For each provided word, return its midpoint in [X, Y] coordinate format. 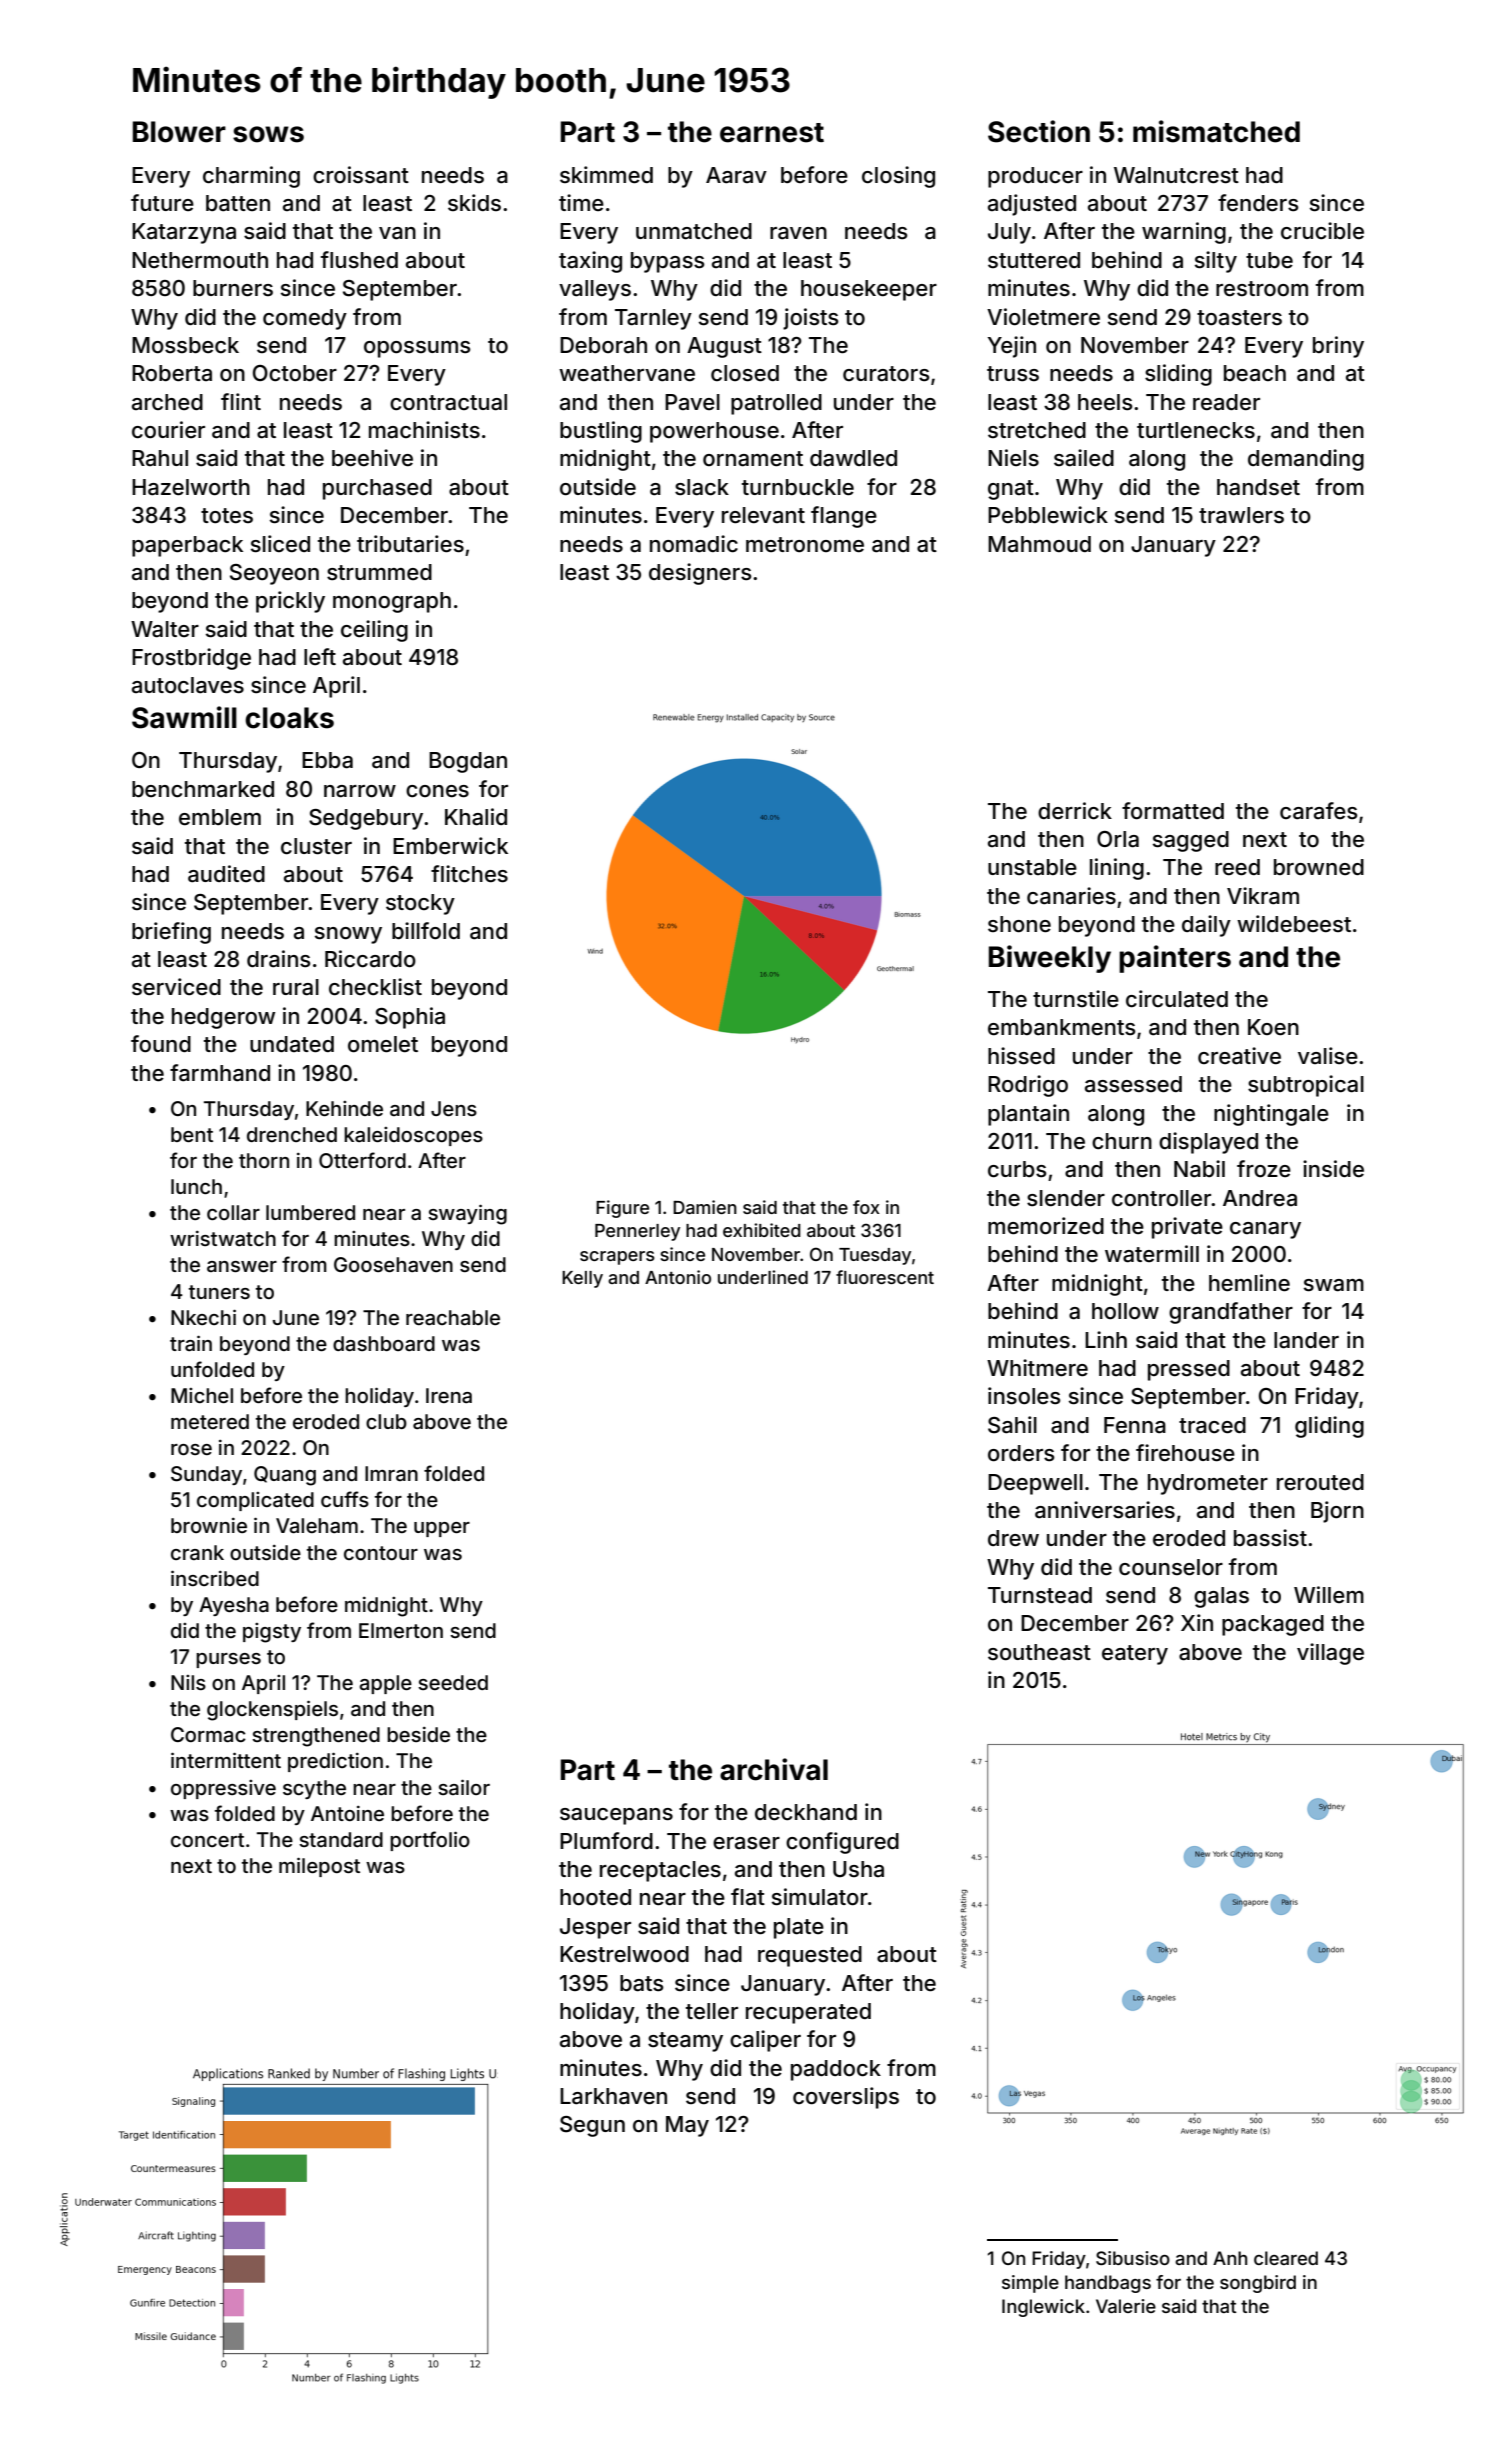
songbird [1258, 2284]
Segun [592, 2126]
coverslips [846, 2098]
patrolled [776, 404]
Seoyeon [274, 574]
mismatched [1216, 131]
